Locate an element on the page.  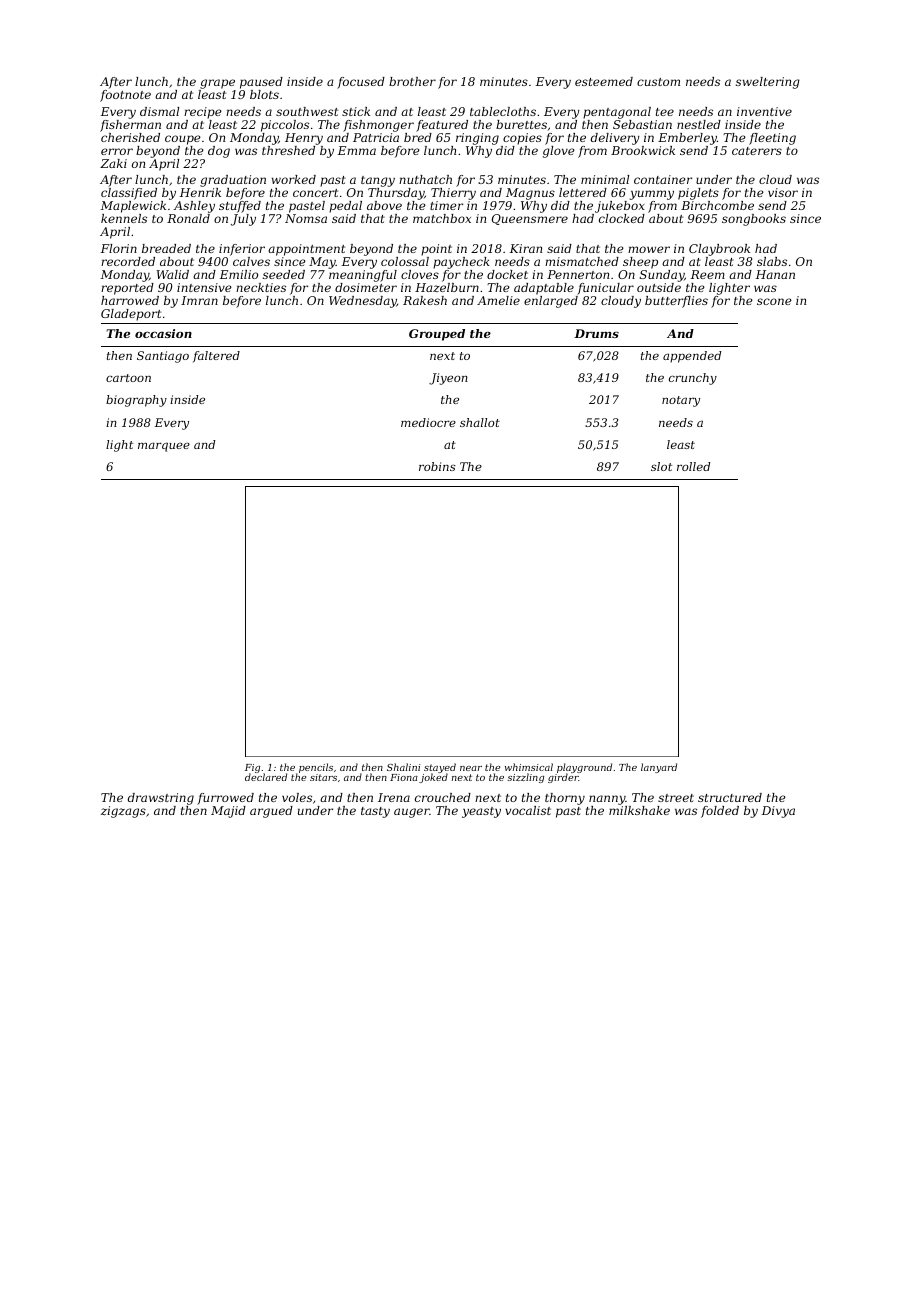
marquee is located at coordinates (164, 447).
